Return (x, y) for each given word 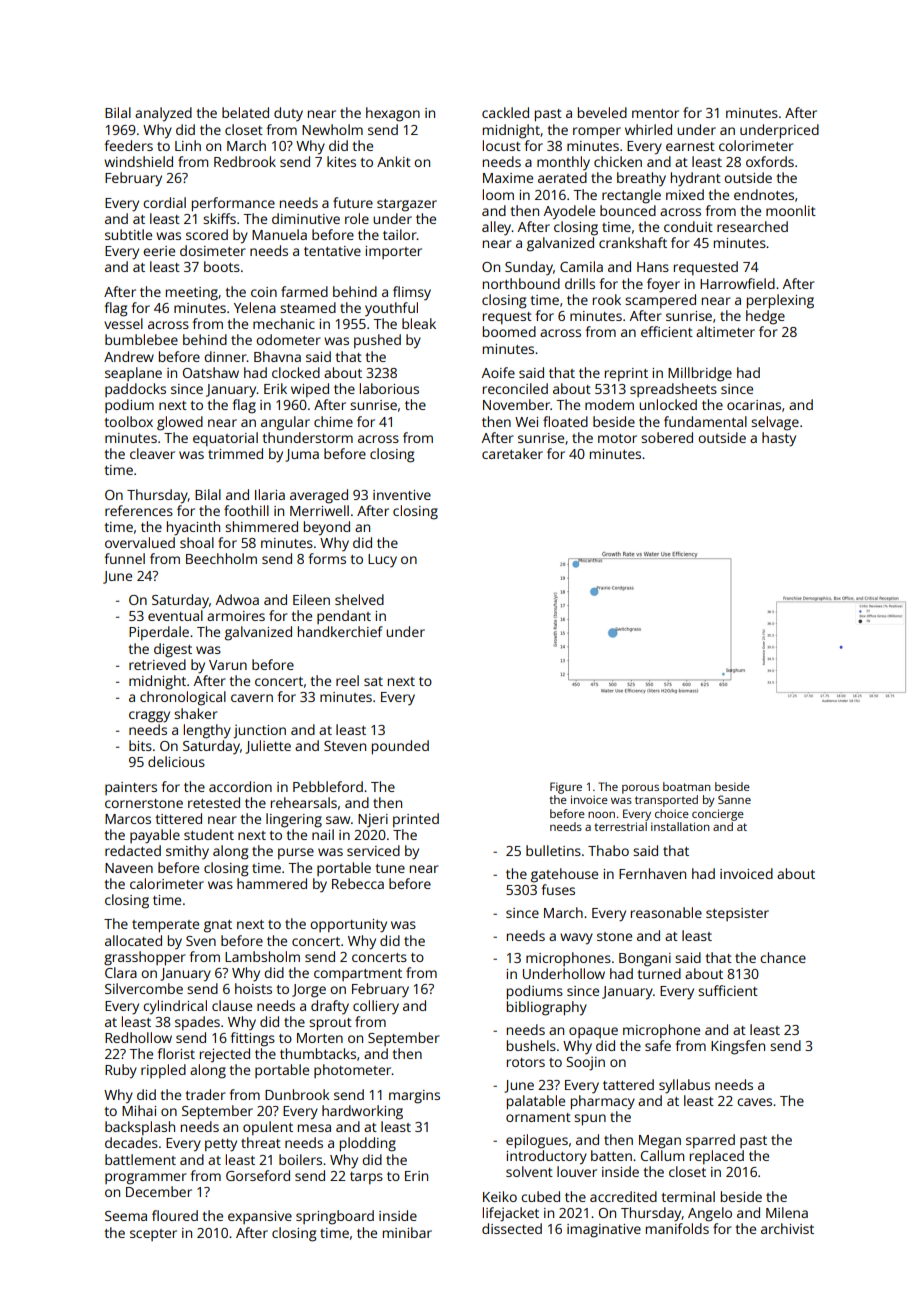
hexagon (393, 114)
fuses (558, 889)
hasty (779, 439)
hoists (253, 988)
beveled (602, 112)
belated (245, 112)
